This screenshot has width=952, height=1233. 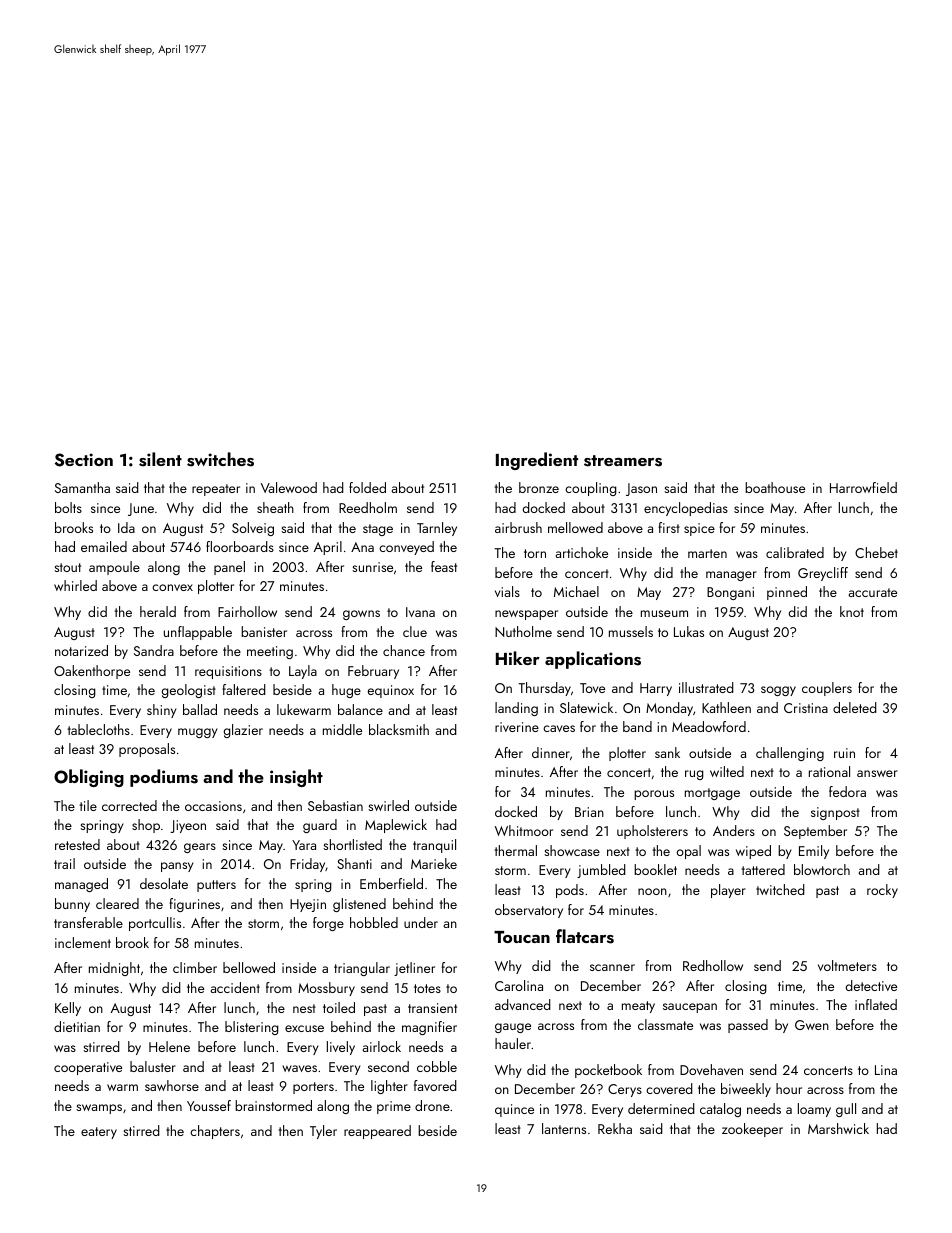 What do you see at coordinates (253, 529) in the screenshot?
I see `Solveig` at bounding box center [253, 529].
